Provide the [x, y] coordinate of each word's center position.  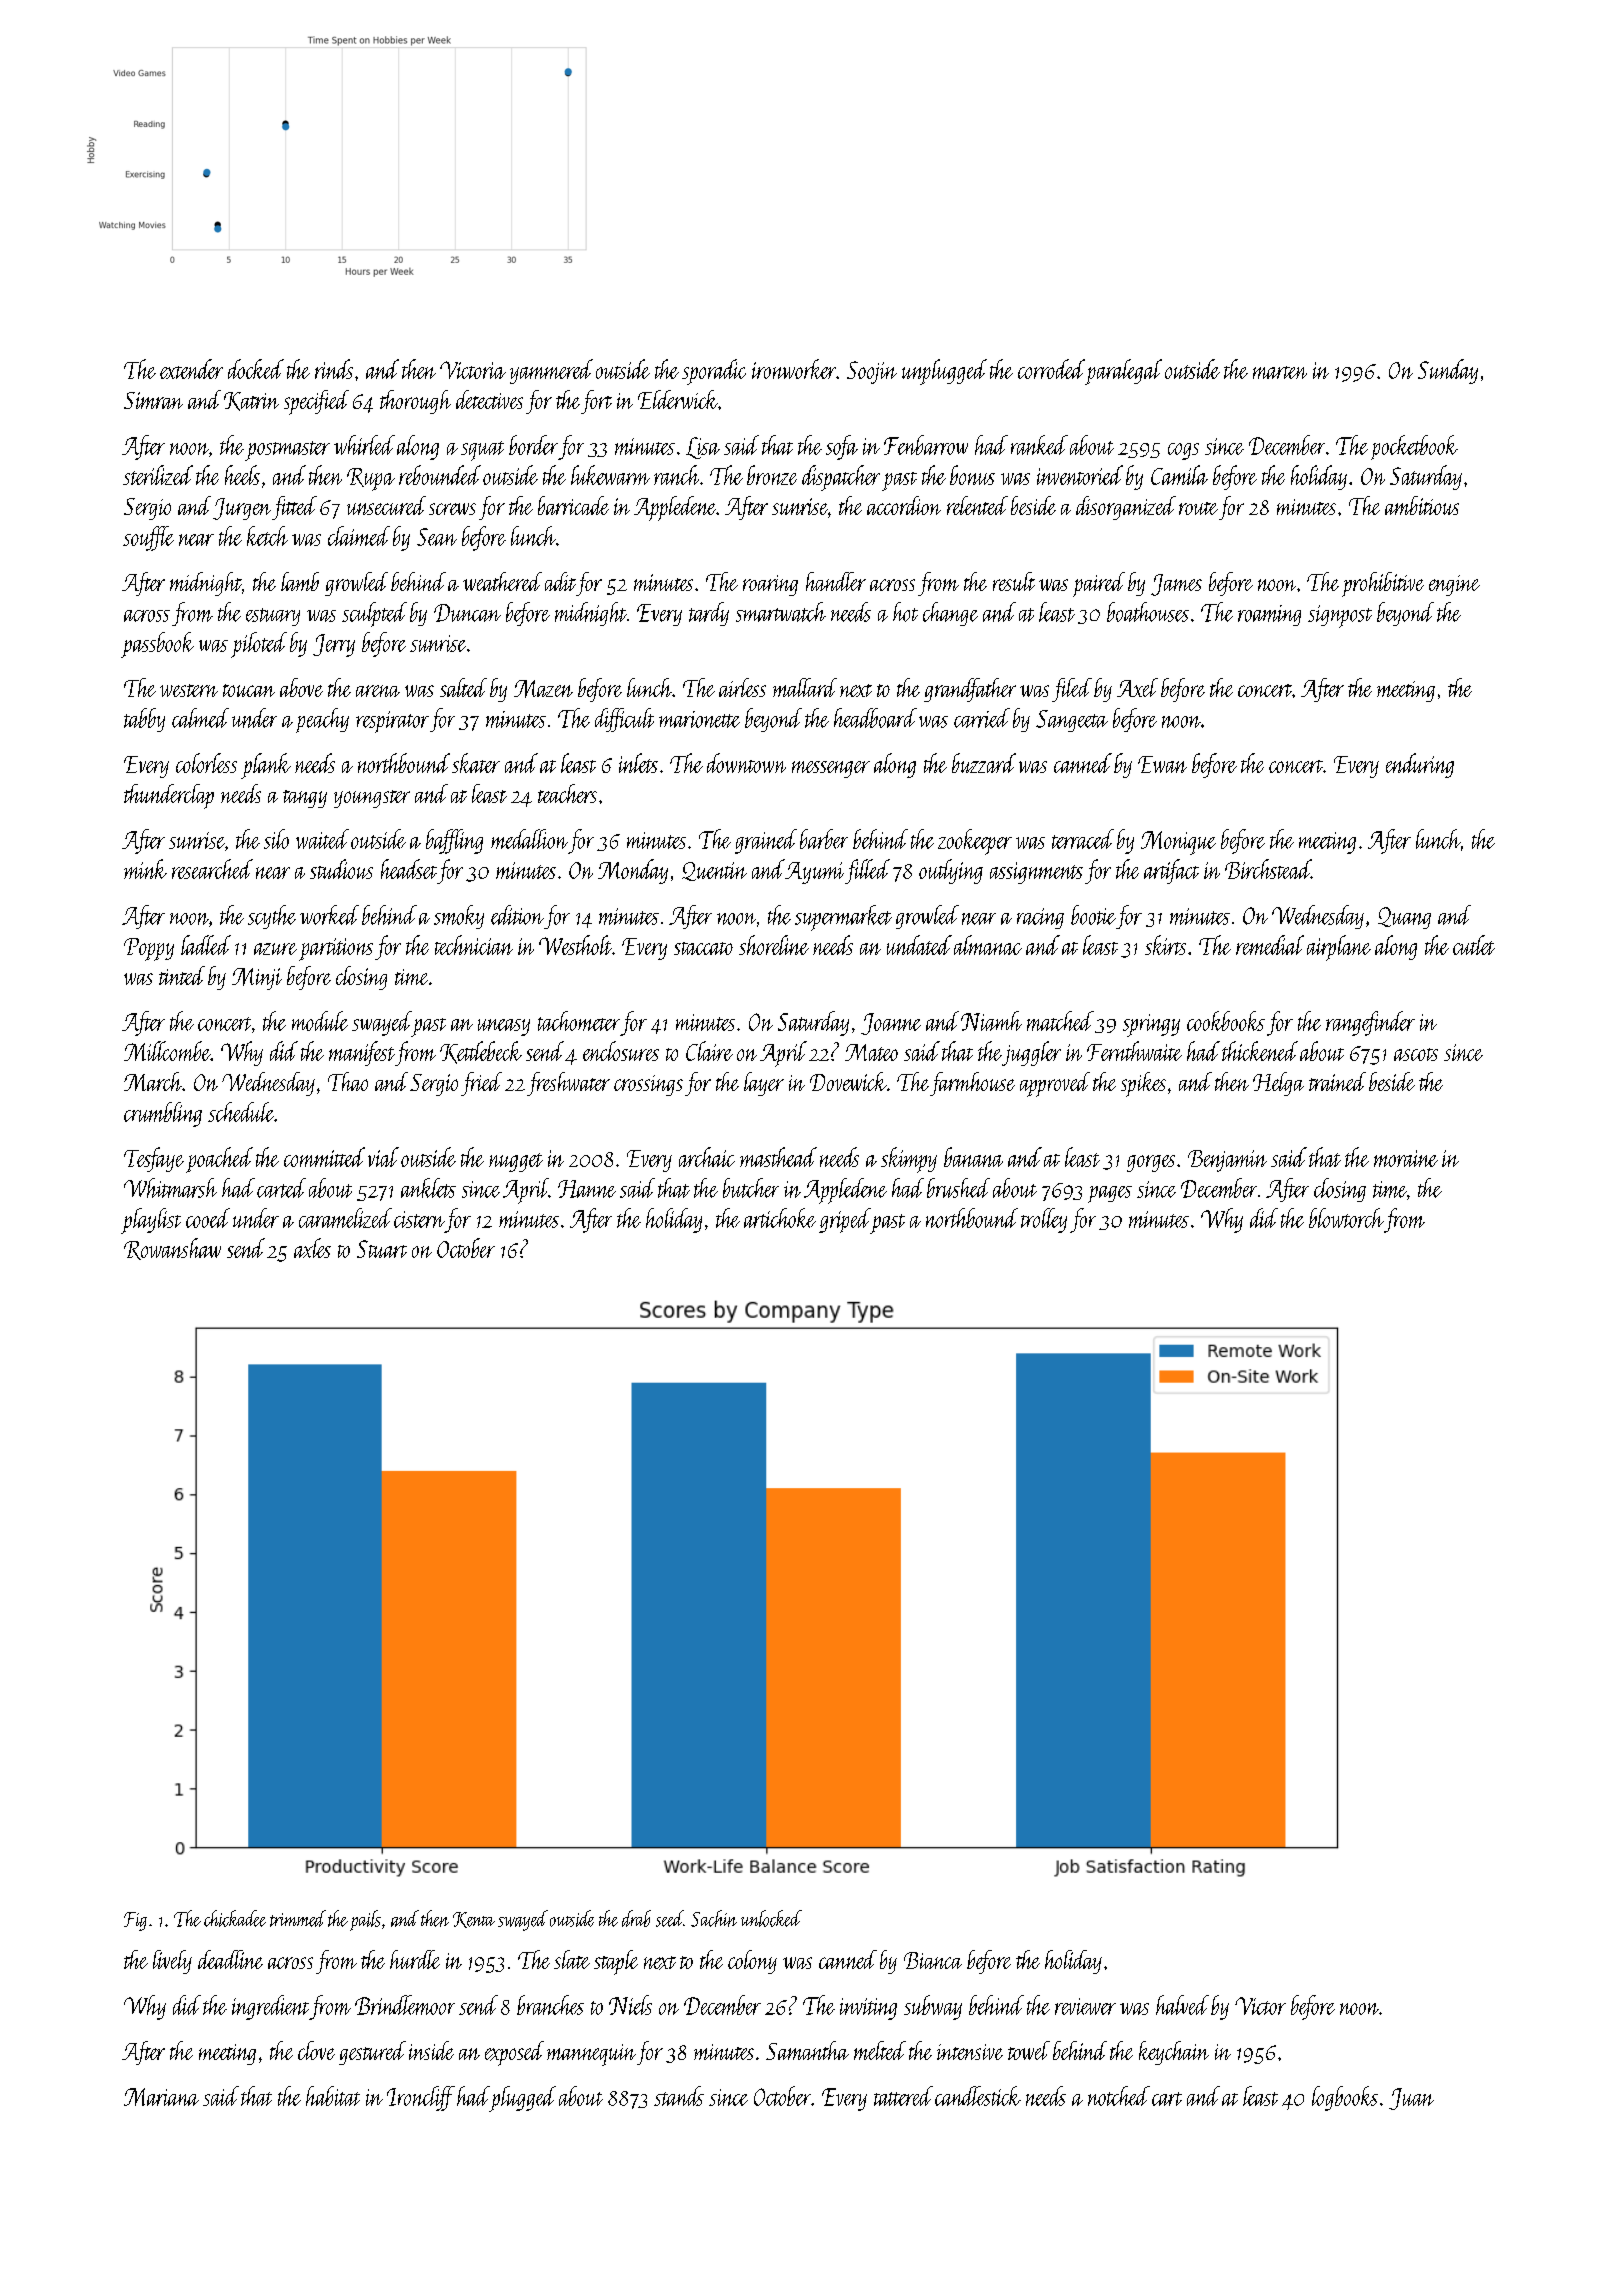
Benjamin [1227, 1161]
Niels [630, 2005]
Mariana [161, 2097]
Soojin [872, 372]
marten [1280, 372]
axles [312, 1248]
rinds [334, 369]
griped [845, 1221]
